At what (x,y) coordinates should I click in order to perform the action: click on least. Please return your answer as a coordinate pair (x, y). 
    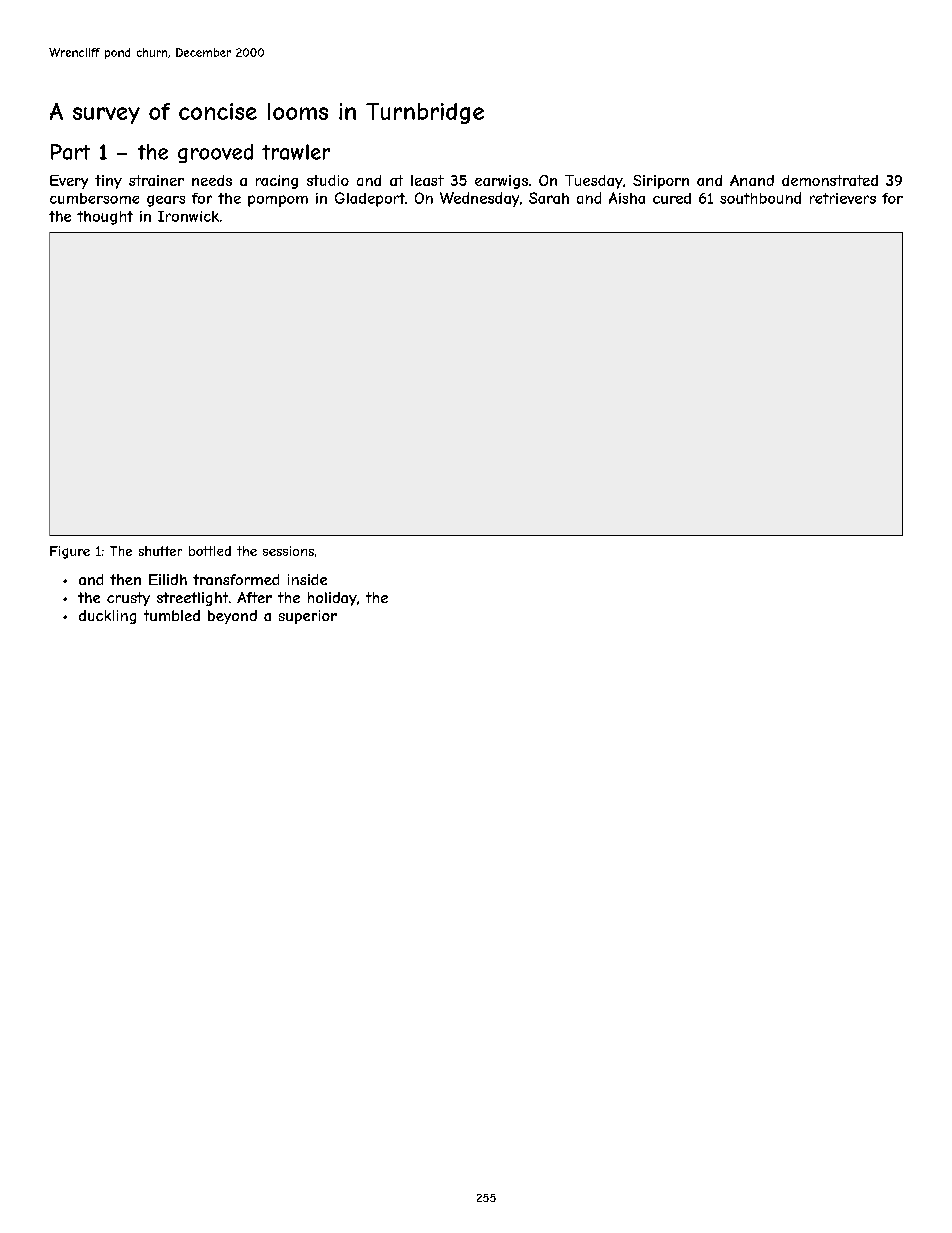
    Looking at the image, I should click on (427, 180).
